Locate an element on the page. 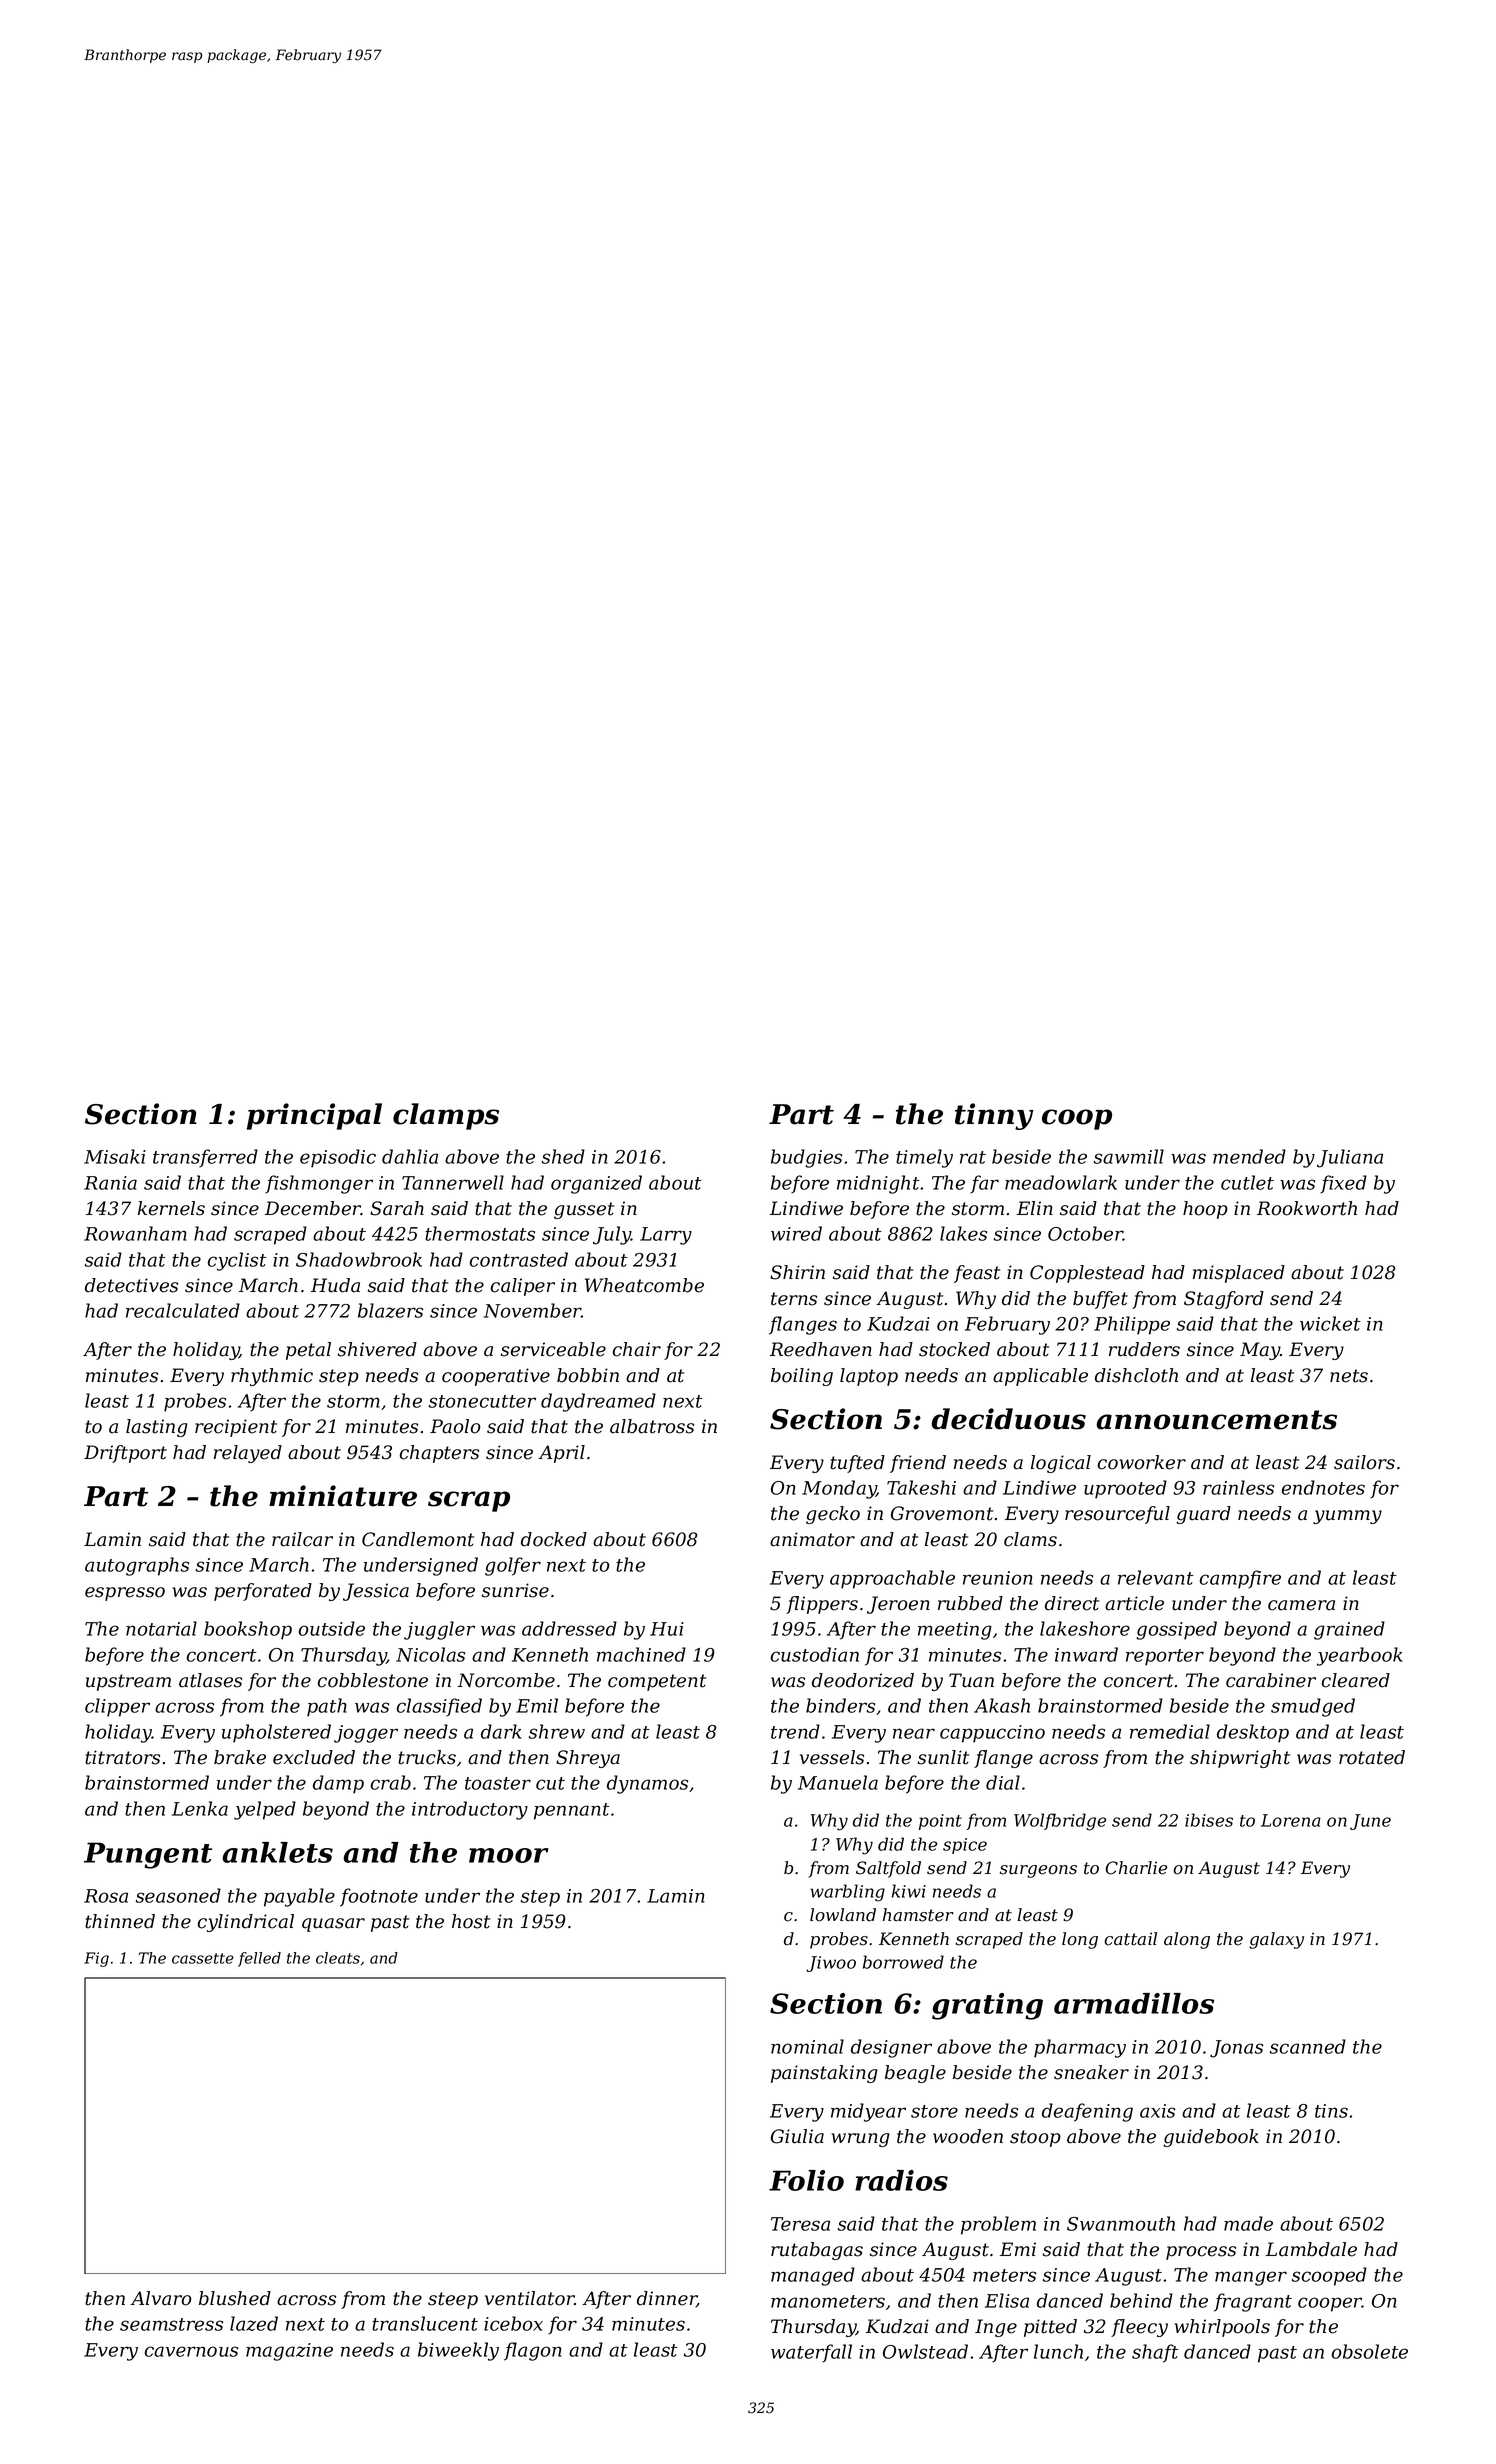  Misaki is located at coordinates (115, 1156).
